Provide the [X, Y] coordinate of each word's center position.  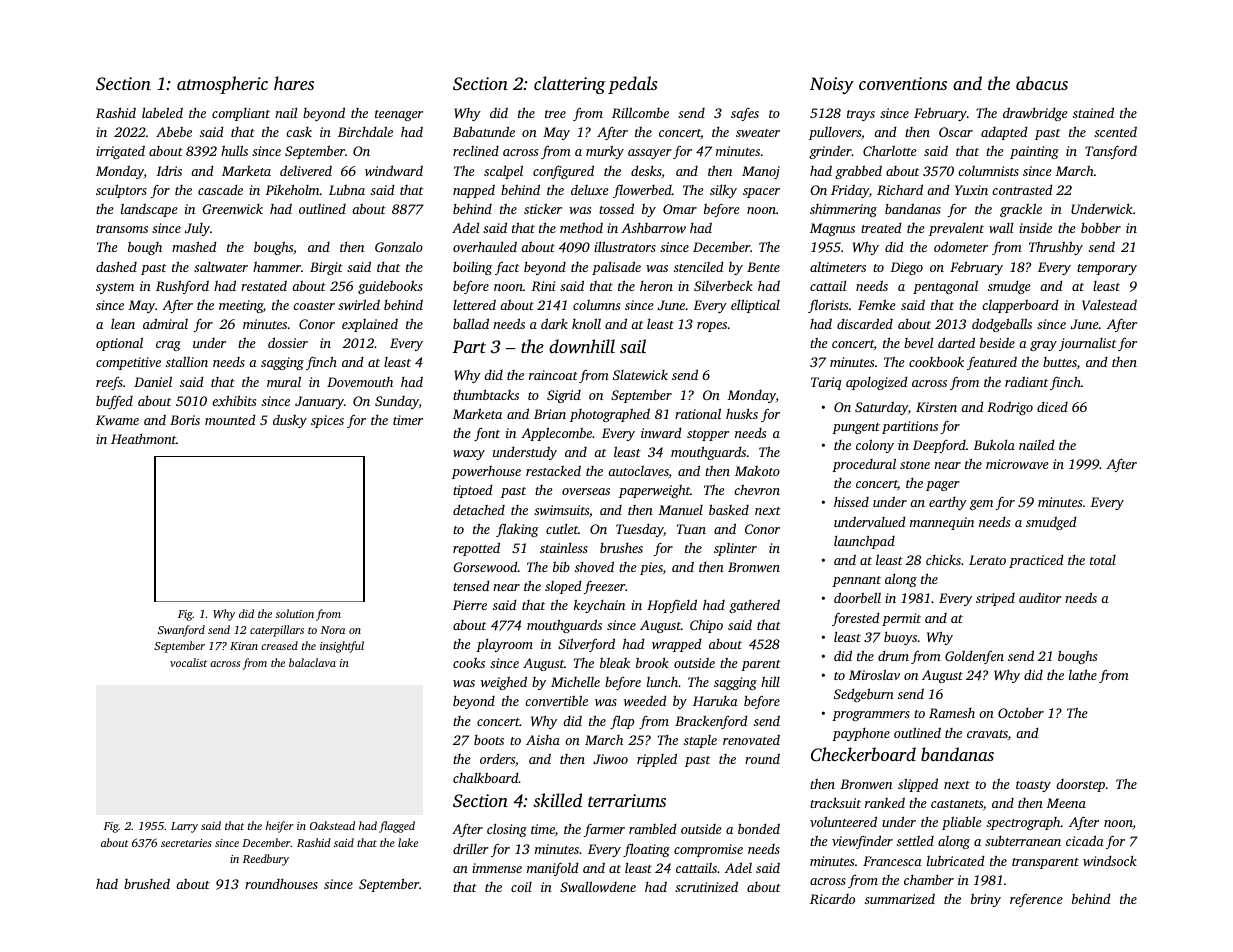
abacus [1042, 83]
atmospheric [222, 85]
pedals [632, 85]
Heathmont [143, 439]
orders [497, 759]
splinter [735, 549]
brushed [147, 883]
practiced [1036, 561]
